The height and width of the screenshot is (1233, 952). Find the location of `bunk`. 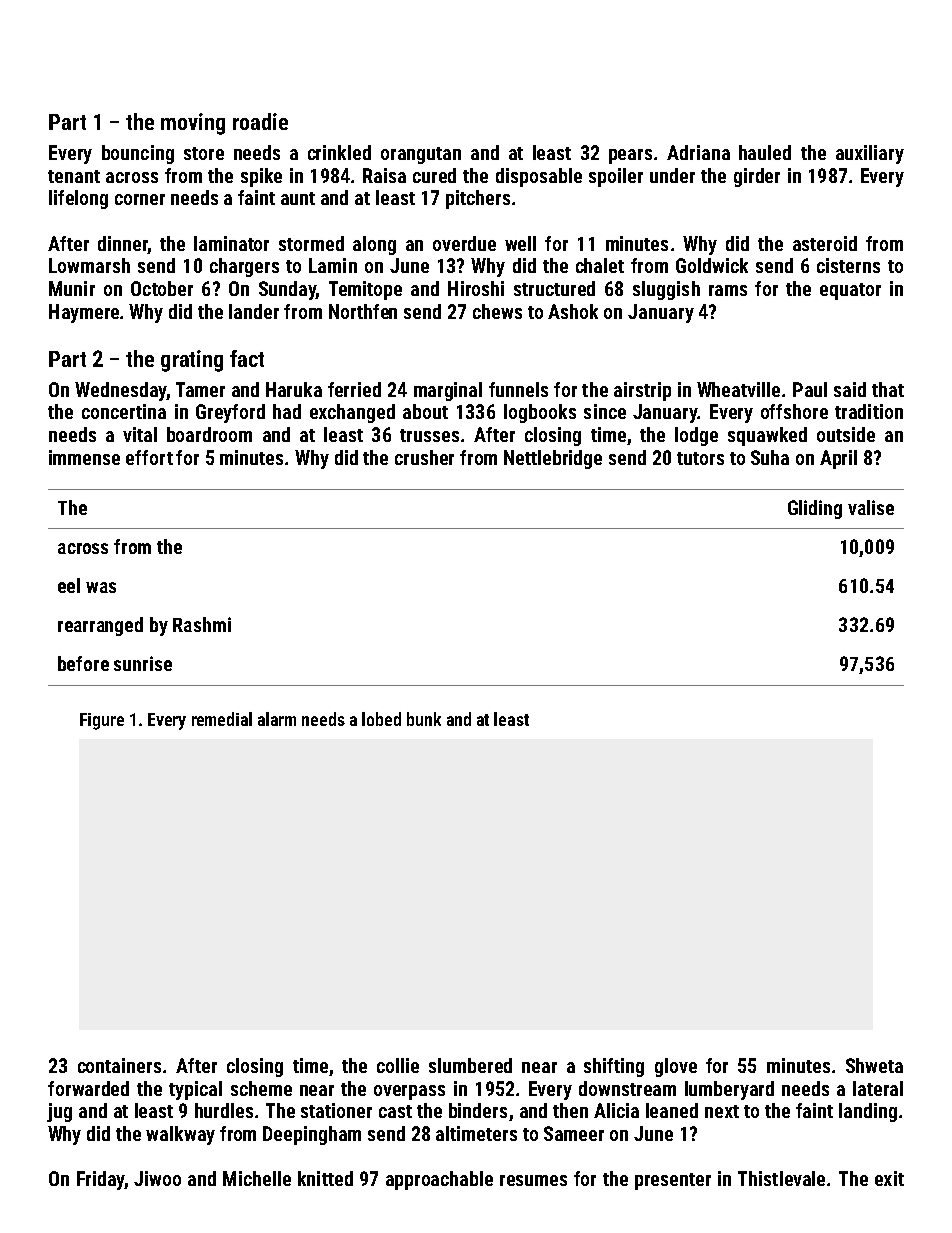

bunk is located at coordinates (424, 719).
